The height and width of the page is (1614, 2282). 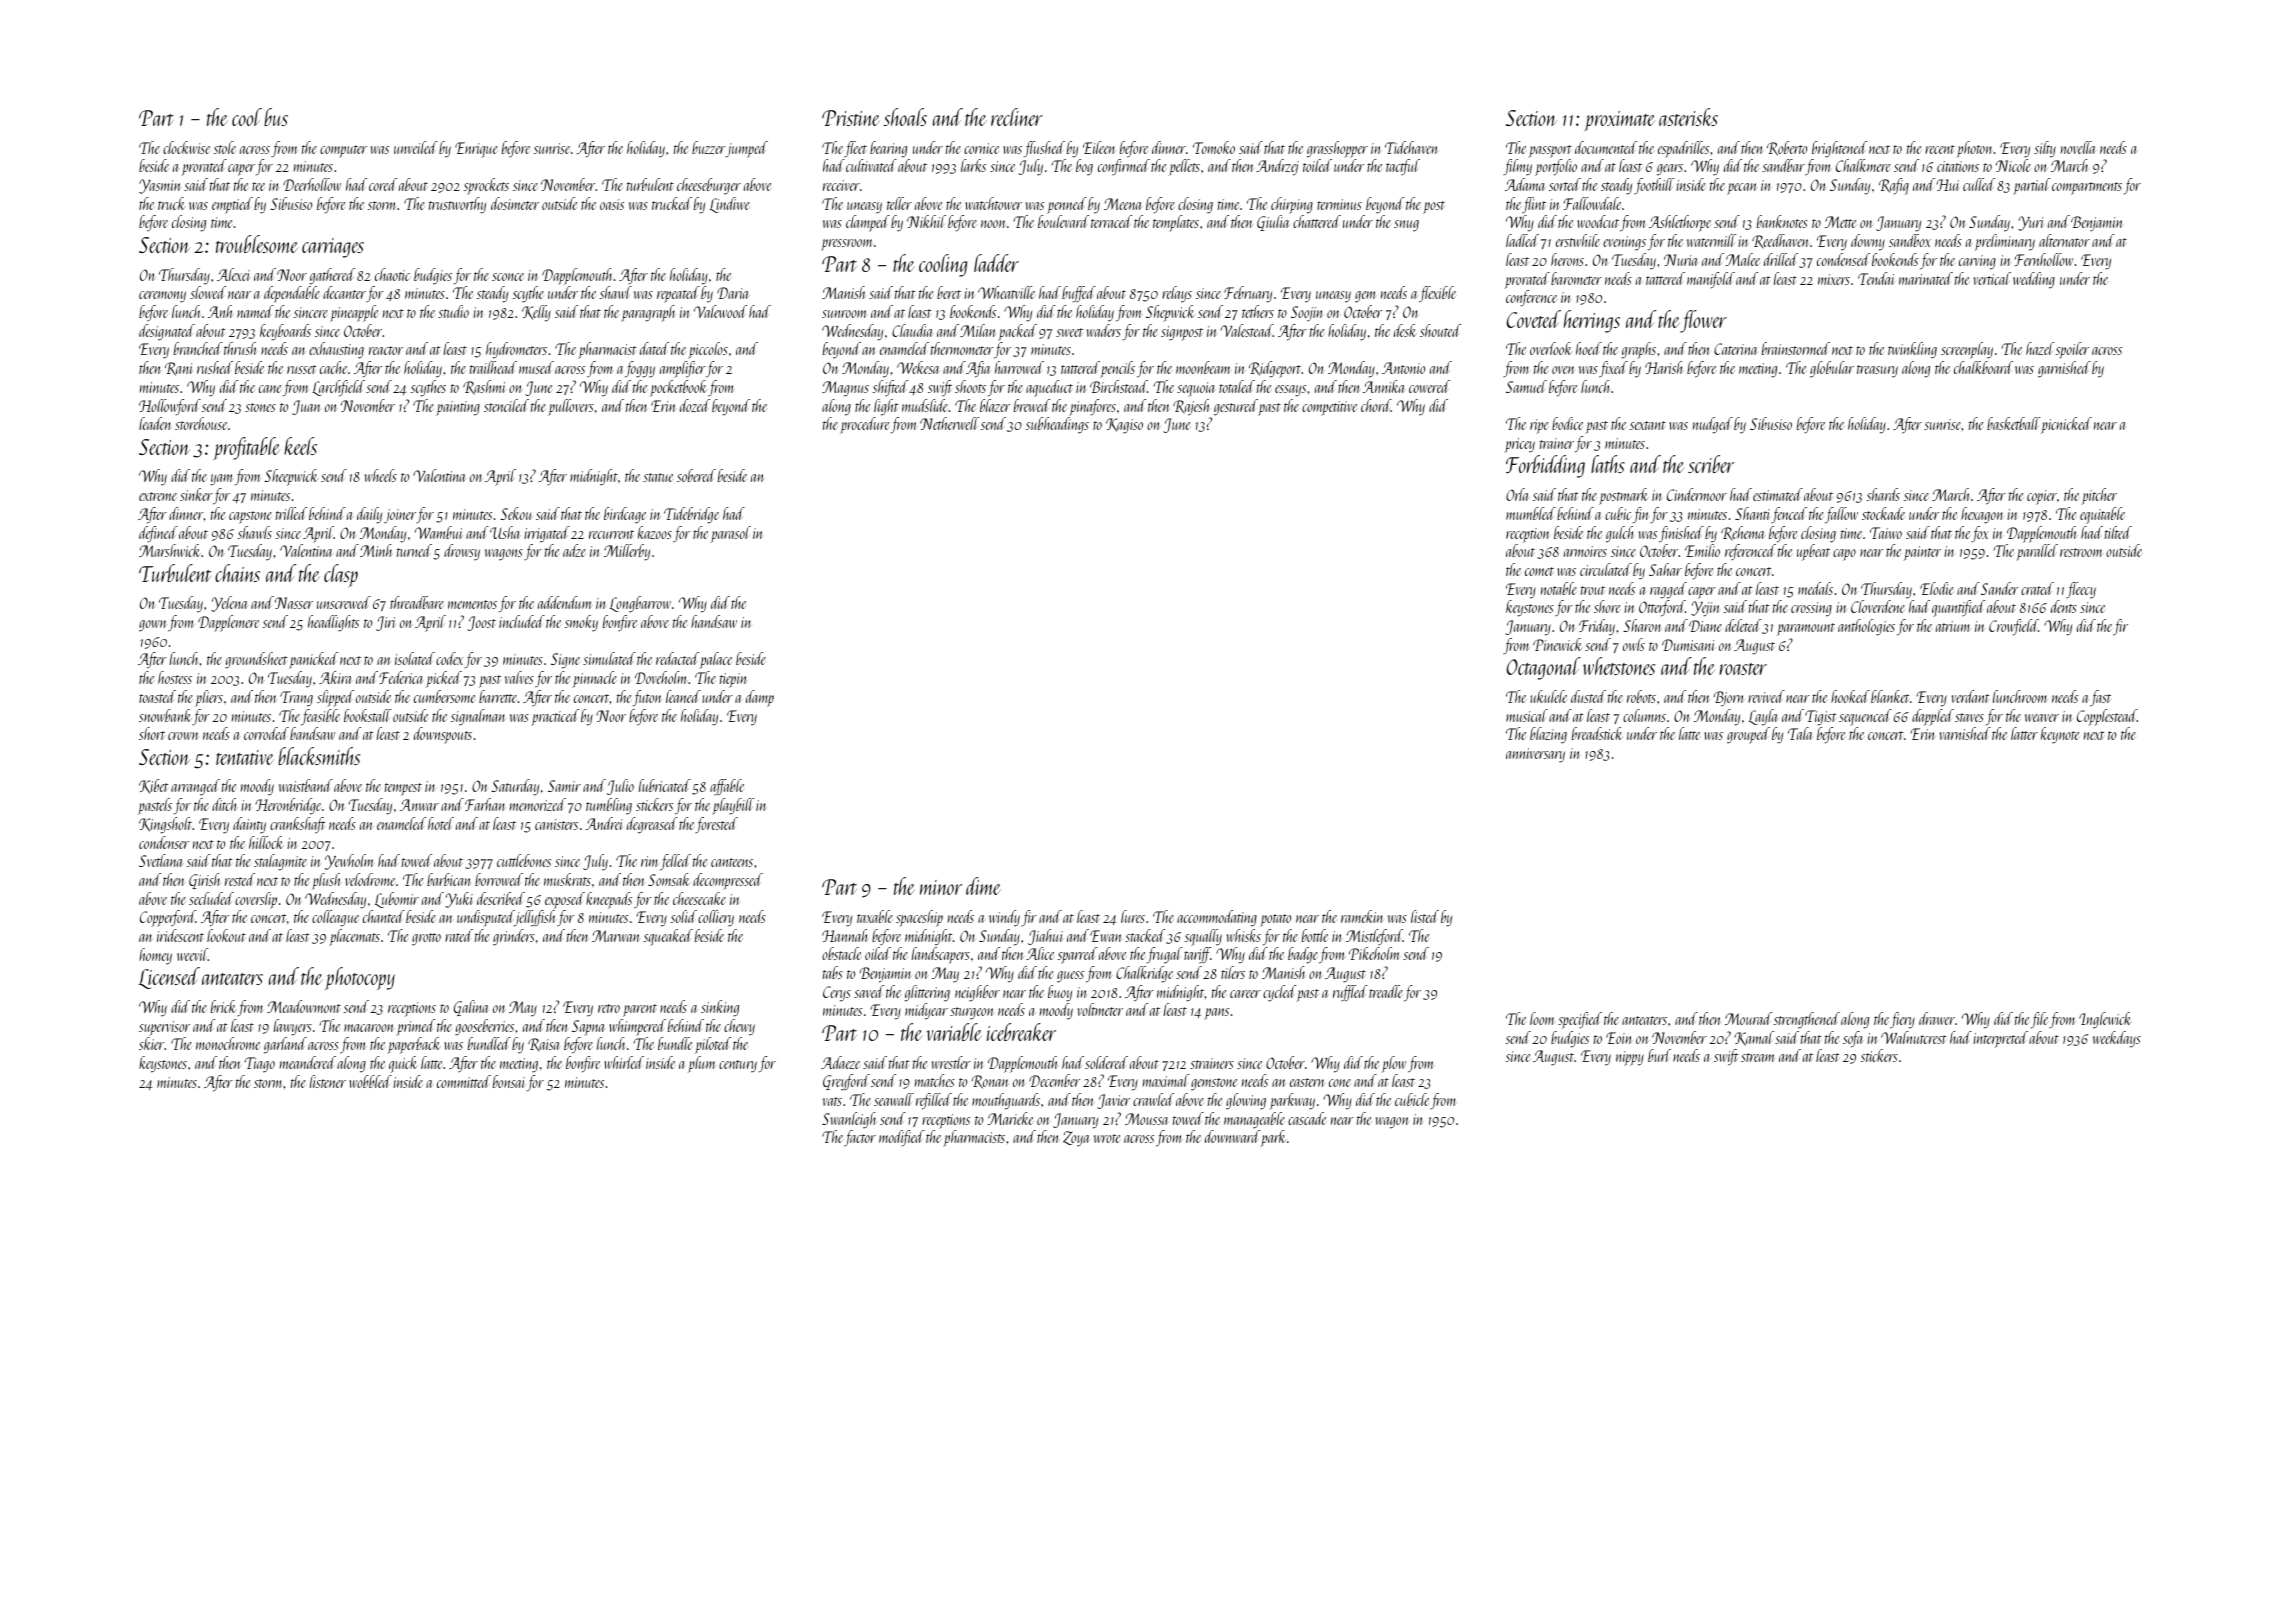 I want to click on Inglewick, so click(x=2105, y=1020).
